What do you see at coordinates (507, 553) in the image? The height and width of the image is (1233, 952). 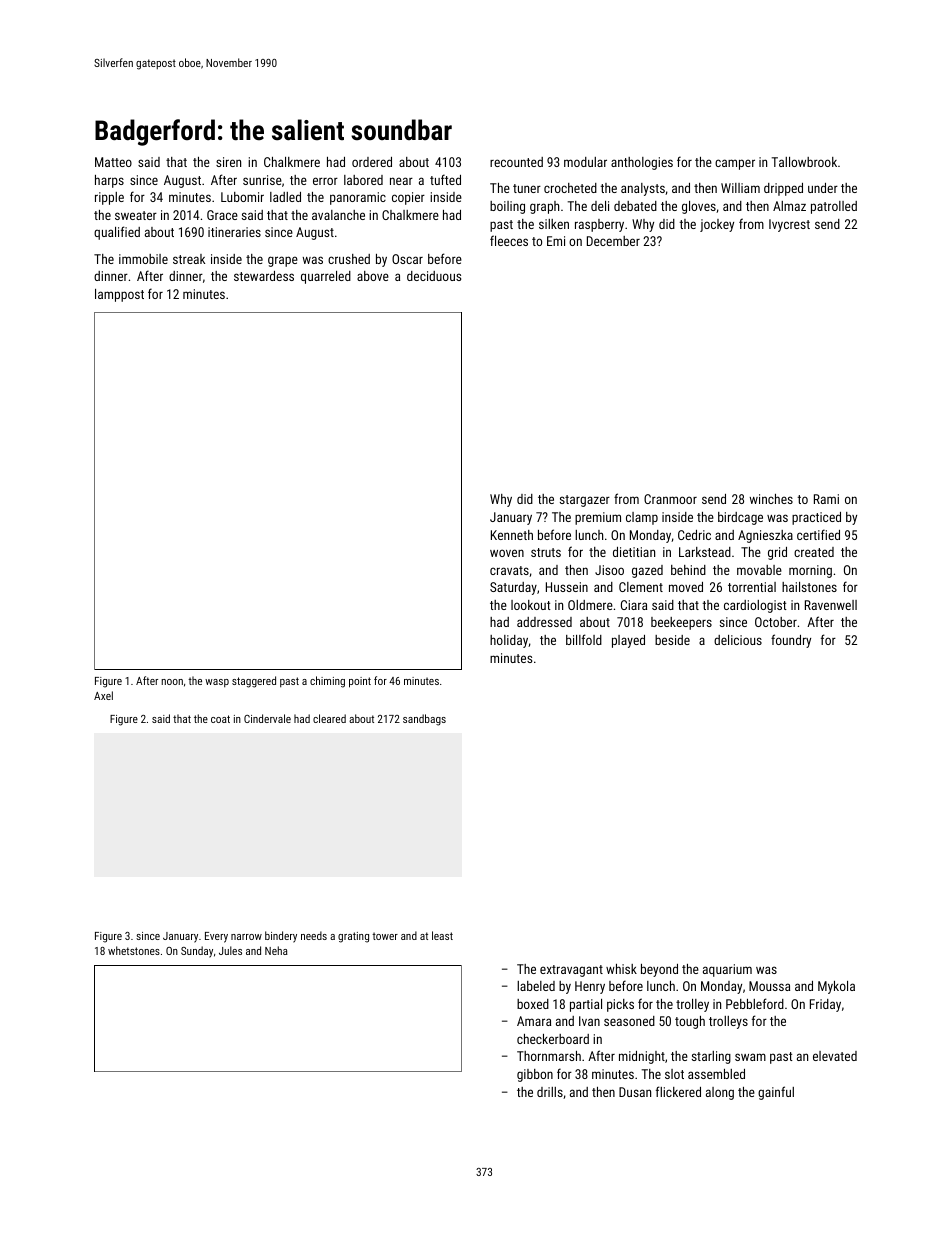 I see `woven` at bounding box center [507, 553].
